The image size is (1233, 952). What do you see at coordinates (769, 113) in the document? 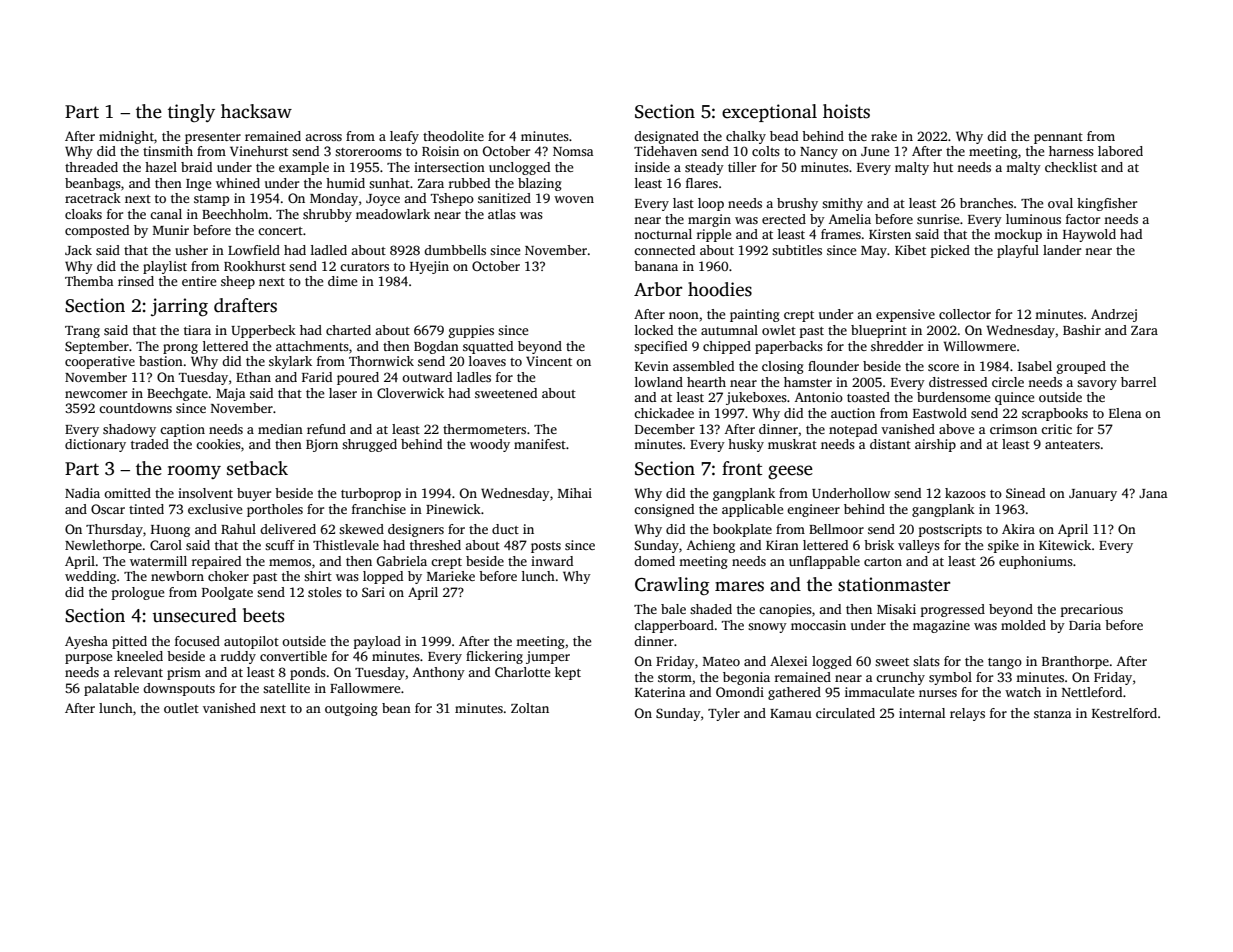
I see `exceptional` at bounding box center [769, 113].
